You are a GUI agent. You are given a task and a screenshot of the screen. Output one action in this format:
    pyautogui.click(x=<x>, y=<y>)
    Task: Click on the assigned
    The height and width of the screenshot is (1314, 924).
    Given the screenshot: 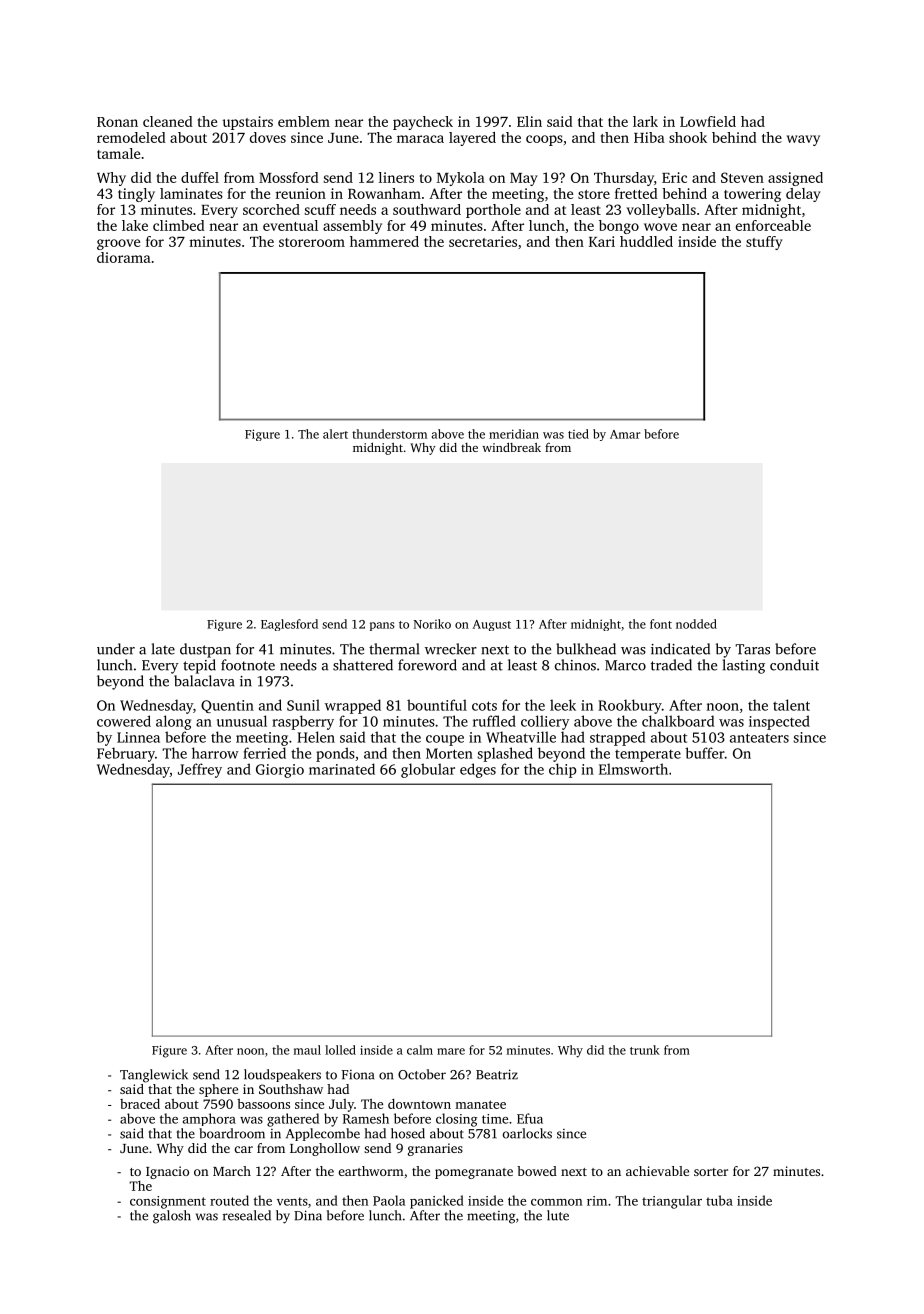 What is the action you would take?
    pyautogui.click(x=795, y=179)
